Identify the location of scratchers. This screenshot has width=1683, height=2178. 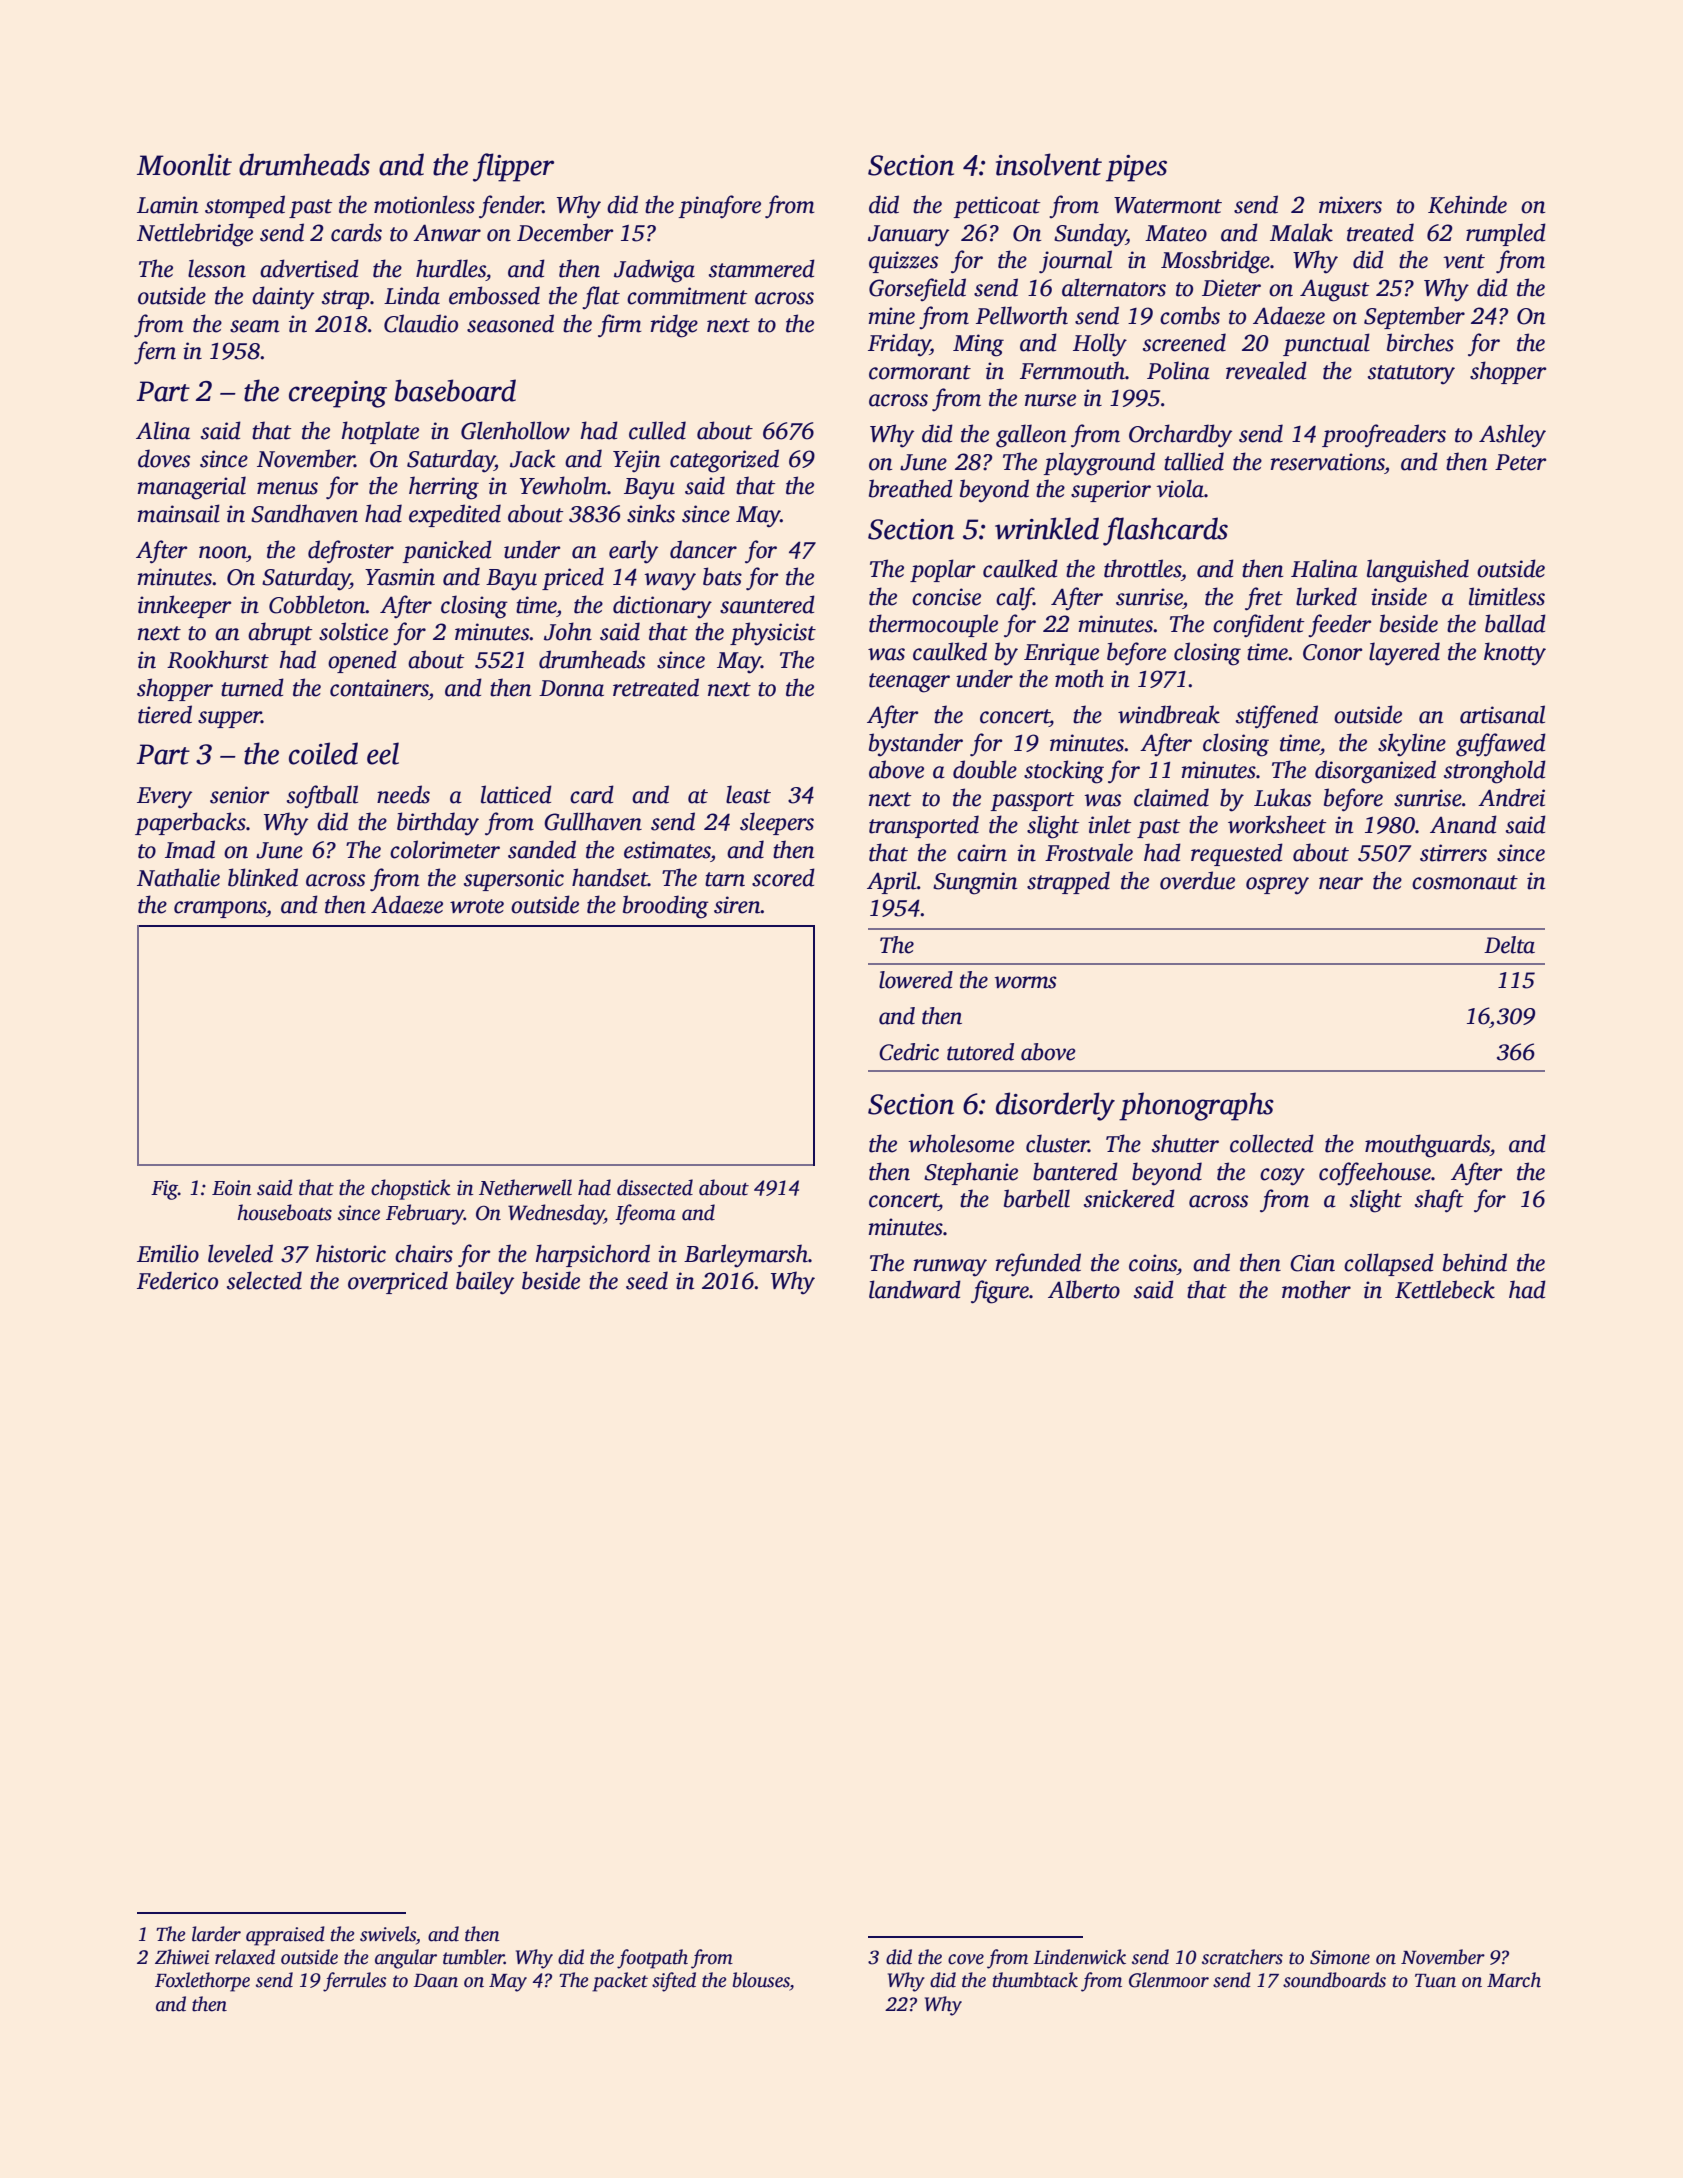
(1242, 1957).
